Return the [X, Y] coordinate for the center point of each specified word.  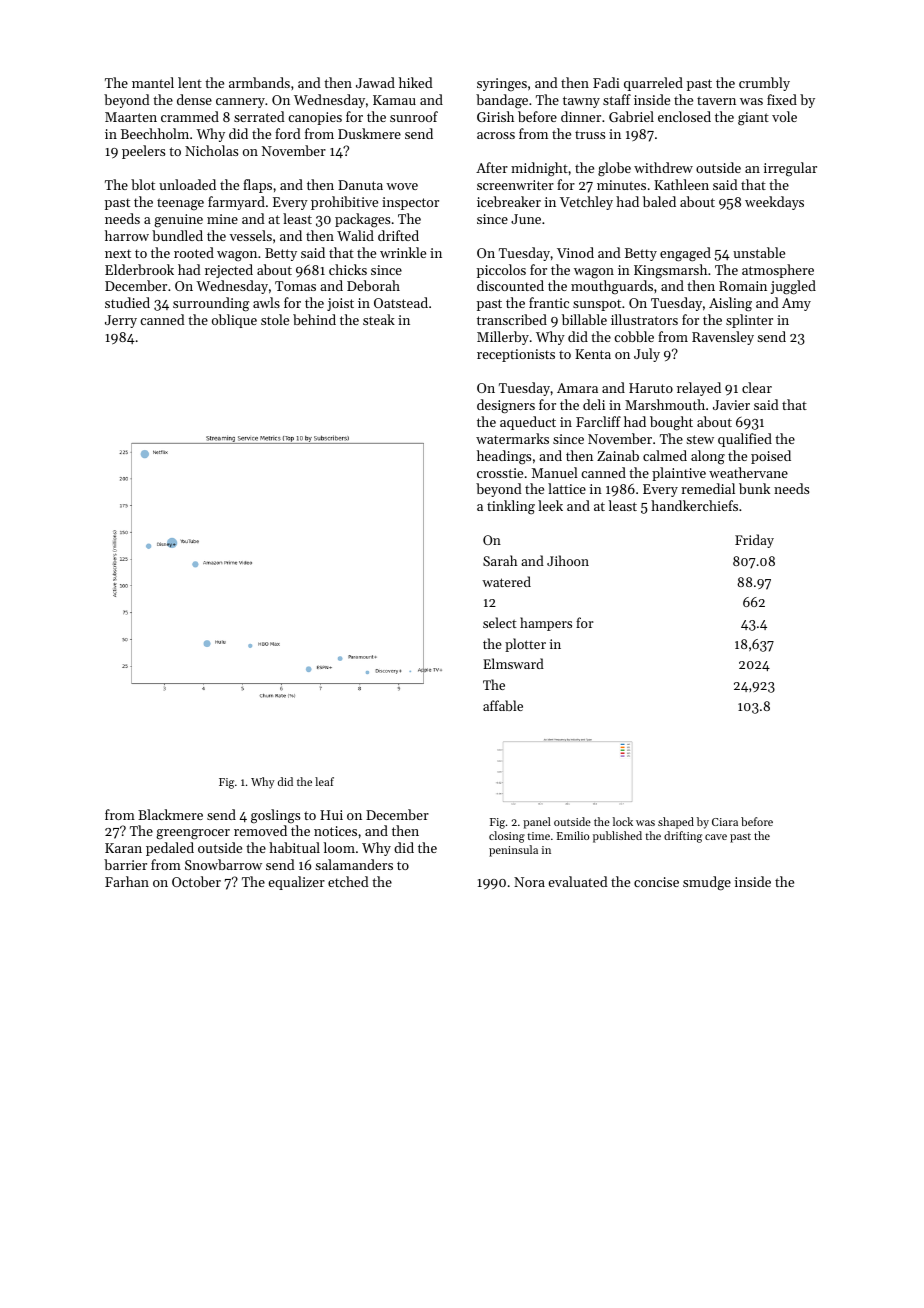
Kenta [593, 354]
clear [757, 387]
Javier [731, 405]
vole [784, 116]
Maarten [131, 117]
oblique [234, 321]
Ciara [725, 822]
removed [260, 830]
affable [503, 705]
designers [506, 406]
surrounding [211, 304]
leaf [324, 781]
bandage [502, 101]
